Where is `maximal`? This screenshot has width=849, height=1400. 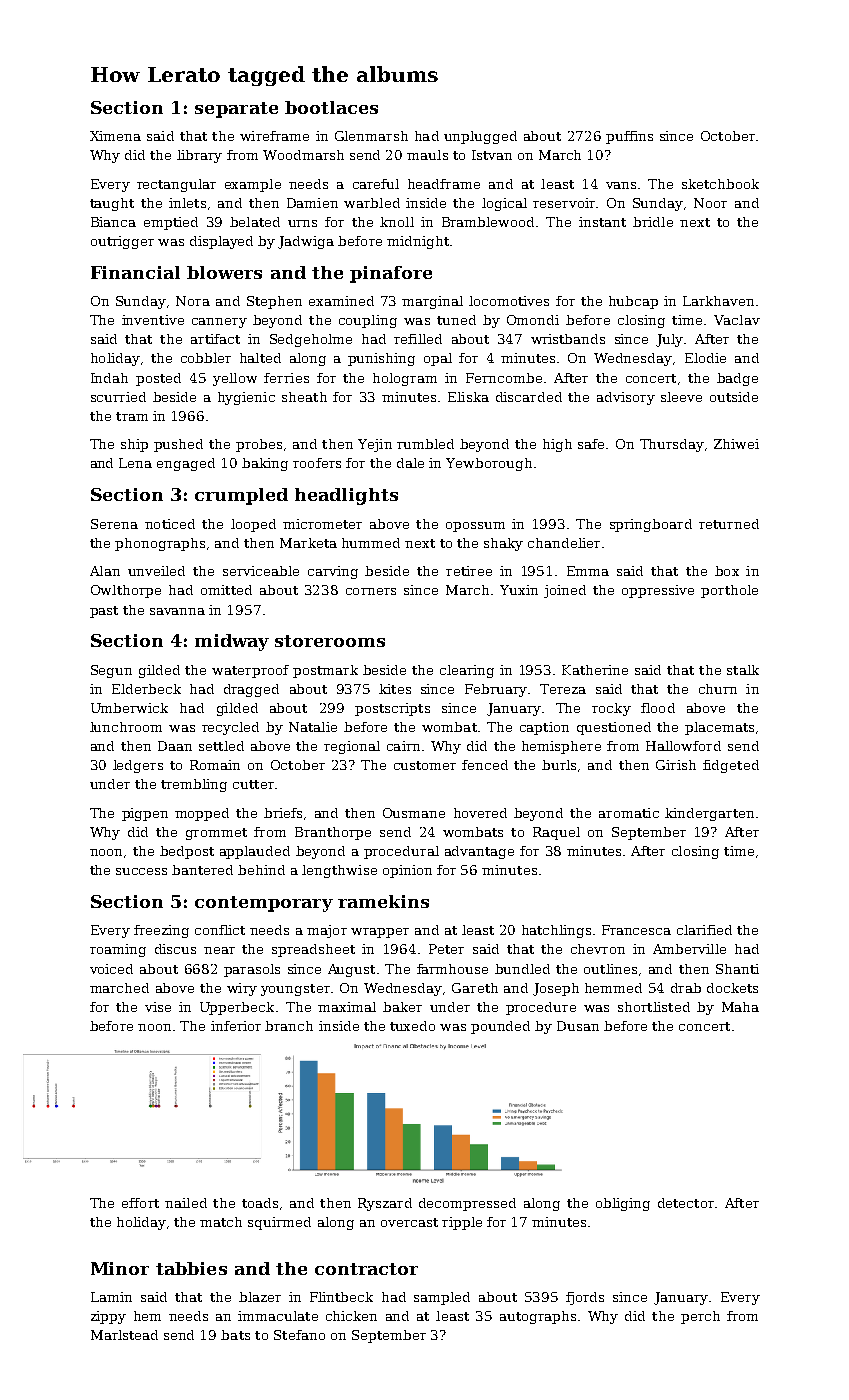 maximal is located at coordinates (347, 1007).
